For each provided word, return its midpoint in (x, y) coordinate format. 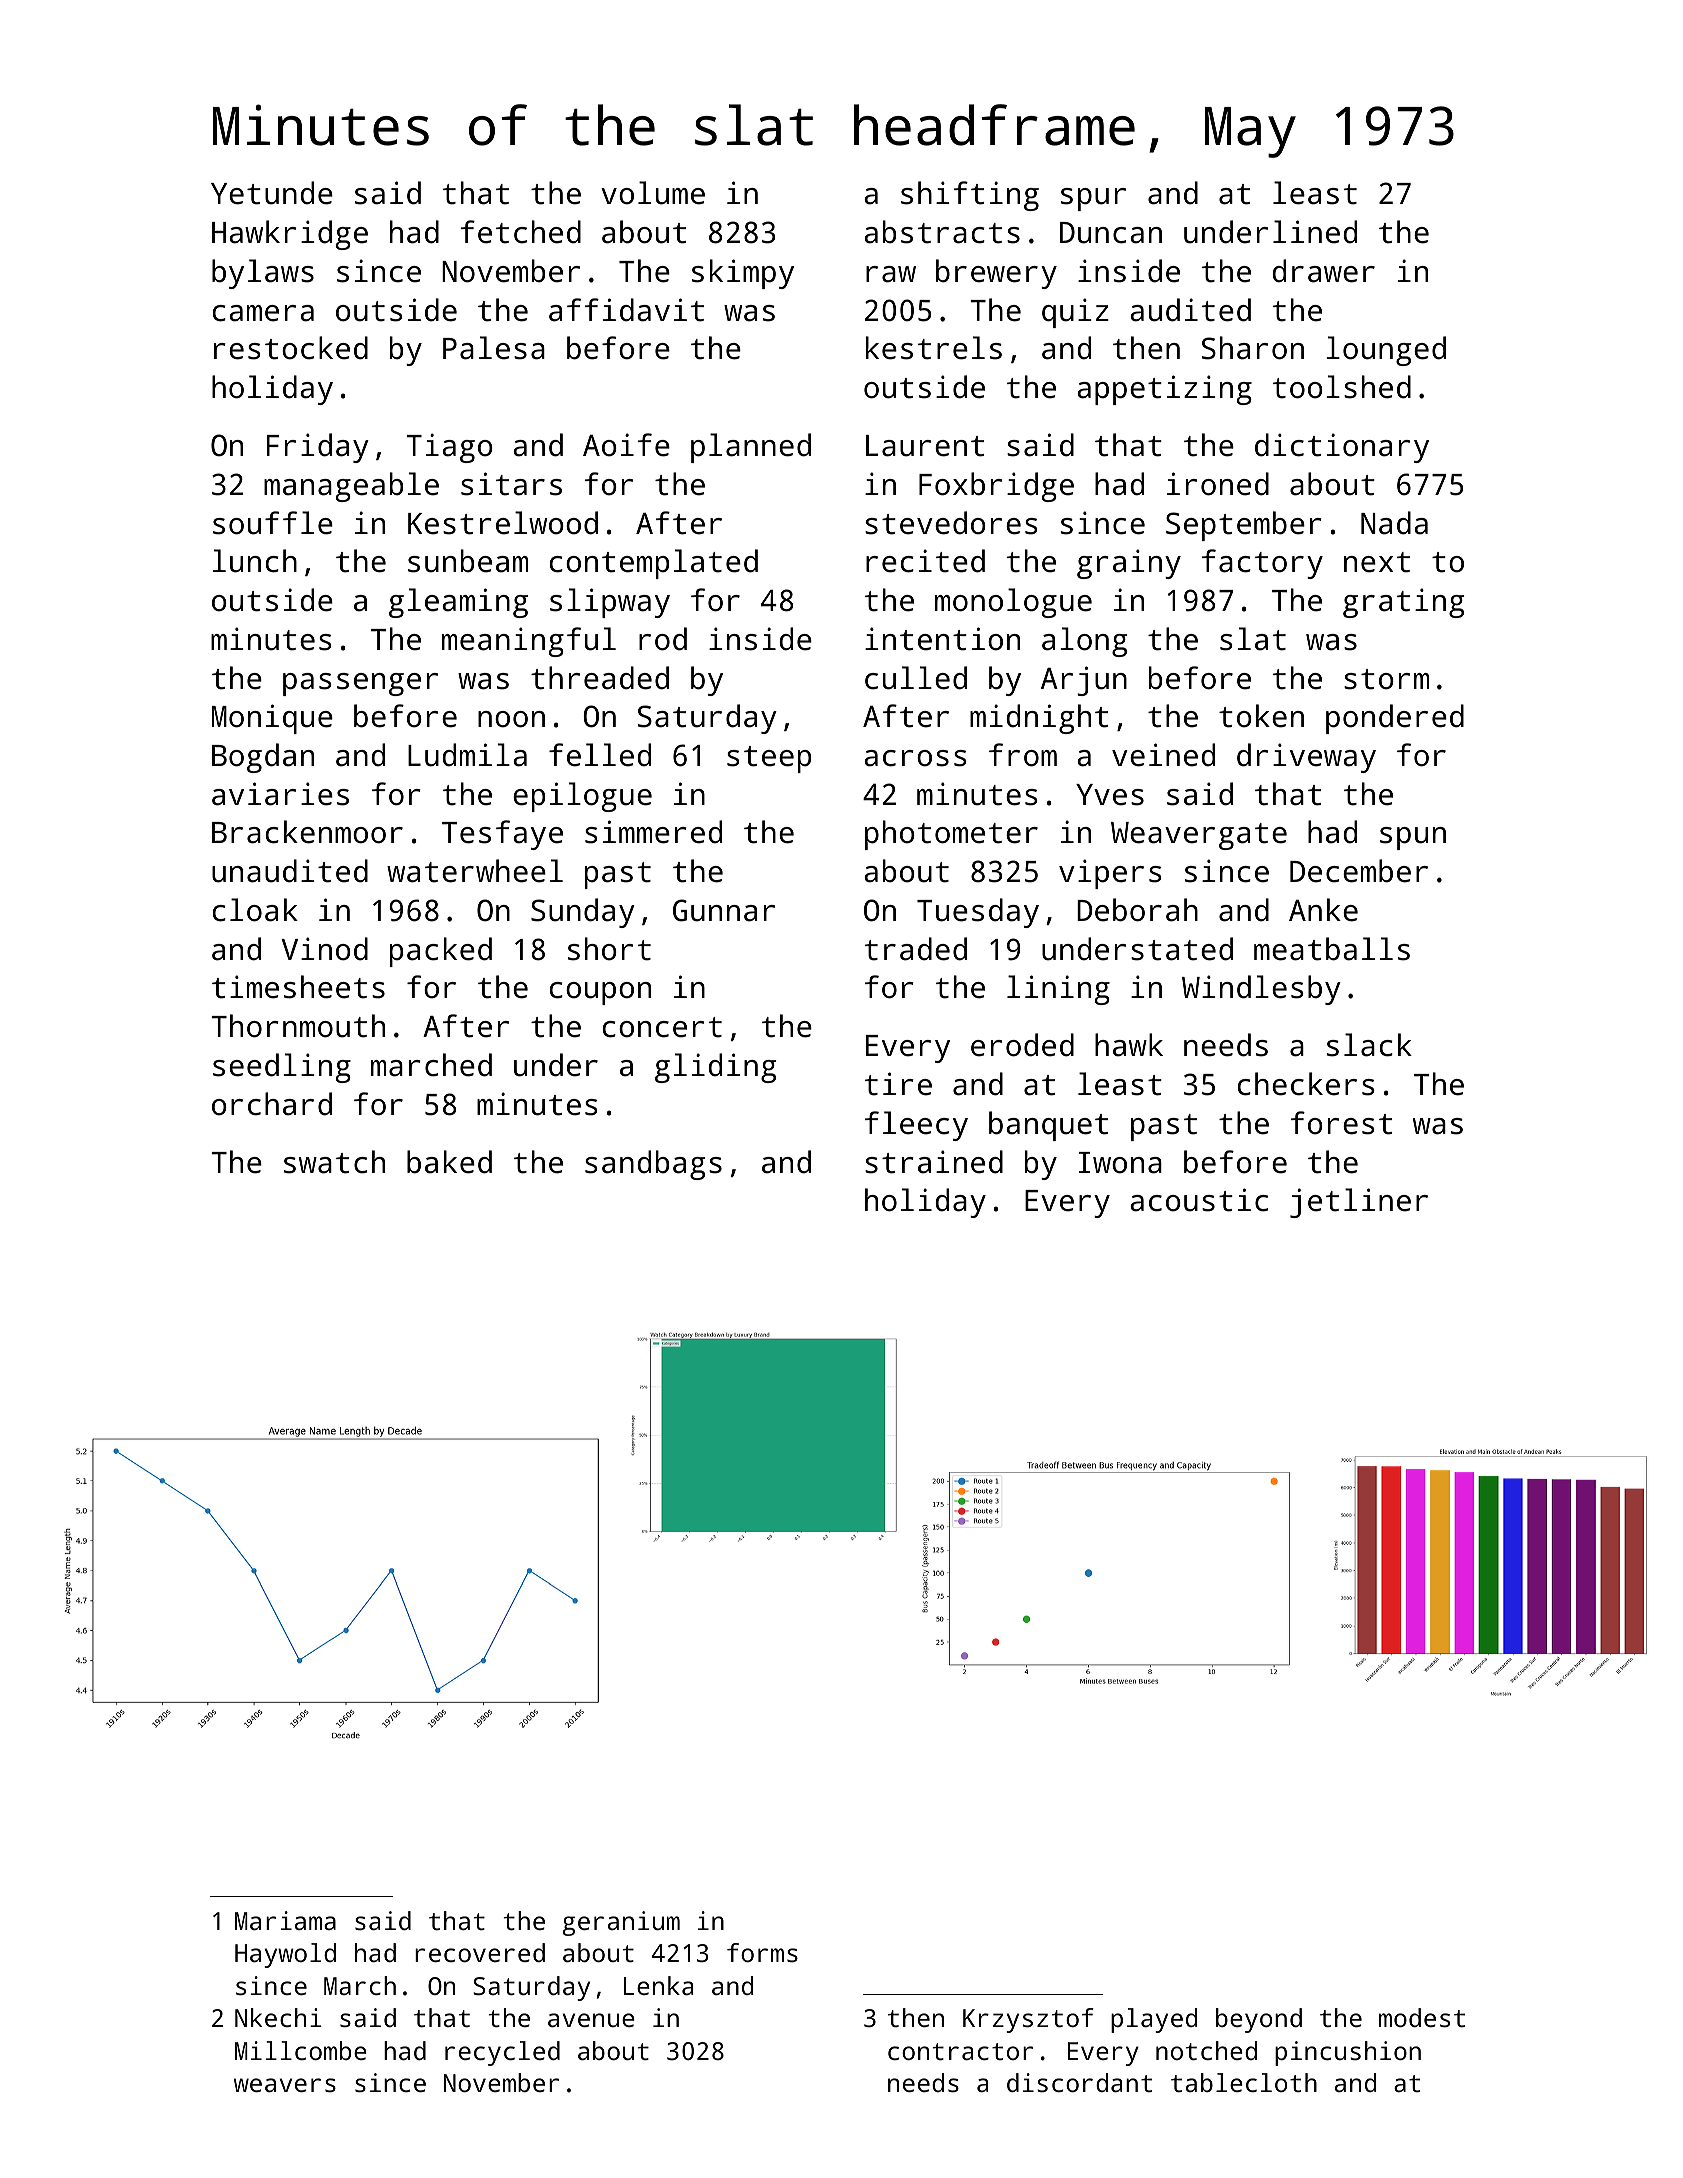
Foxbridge (996, 487)
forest (1341, 1123)
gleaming (458, 603)
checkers (1306, 1084)
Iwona (1120, 1163)
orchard (272, 1104)
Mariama (285, 1920)
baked (449, 1162)
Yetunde (272, 193)
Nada (1394, 523)
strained (934, 1162)
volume (653, 193)
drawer (1323, 271)
